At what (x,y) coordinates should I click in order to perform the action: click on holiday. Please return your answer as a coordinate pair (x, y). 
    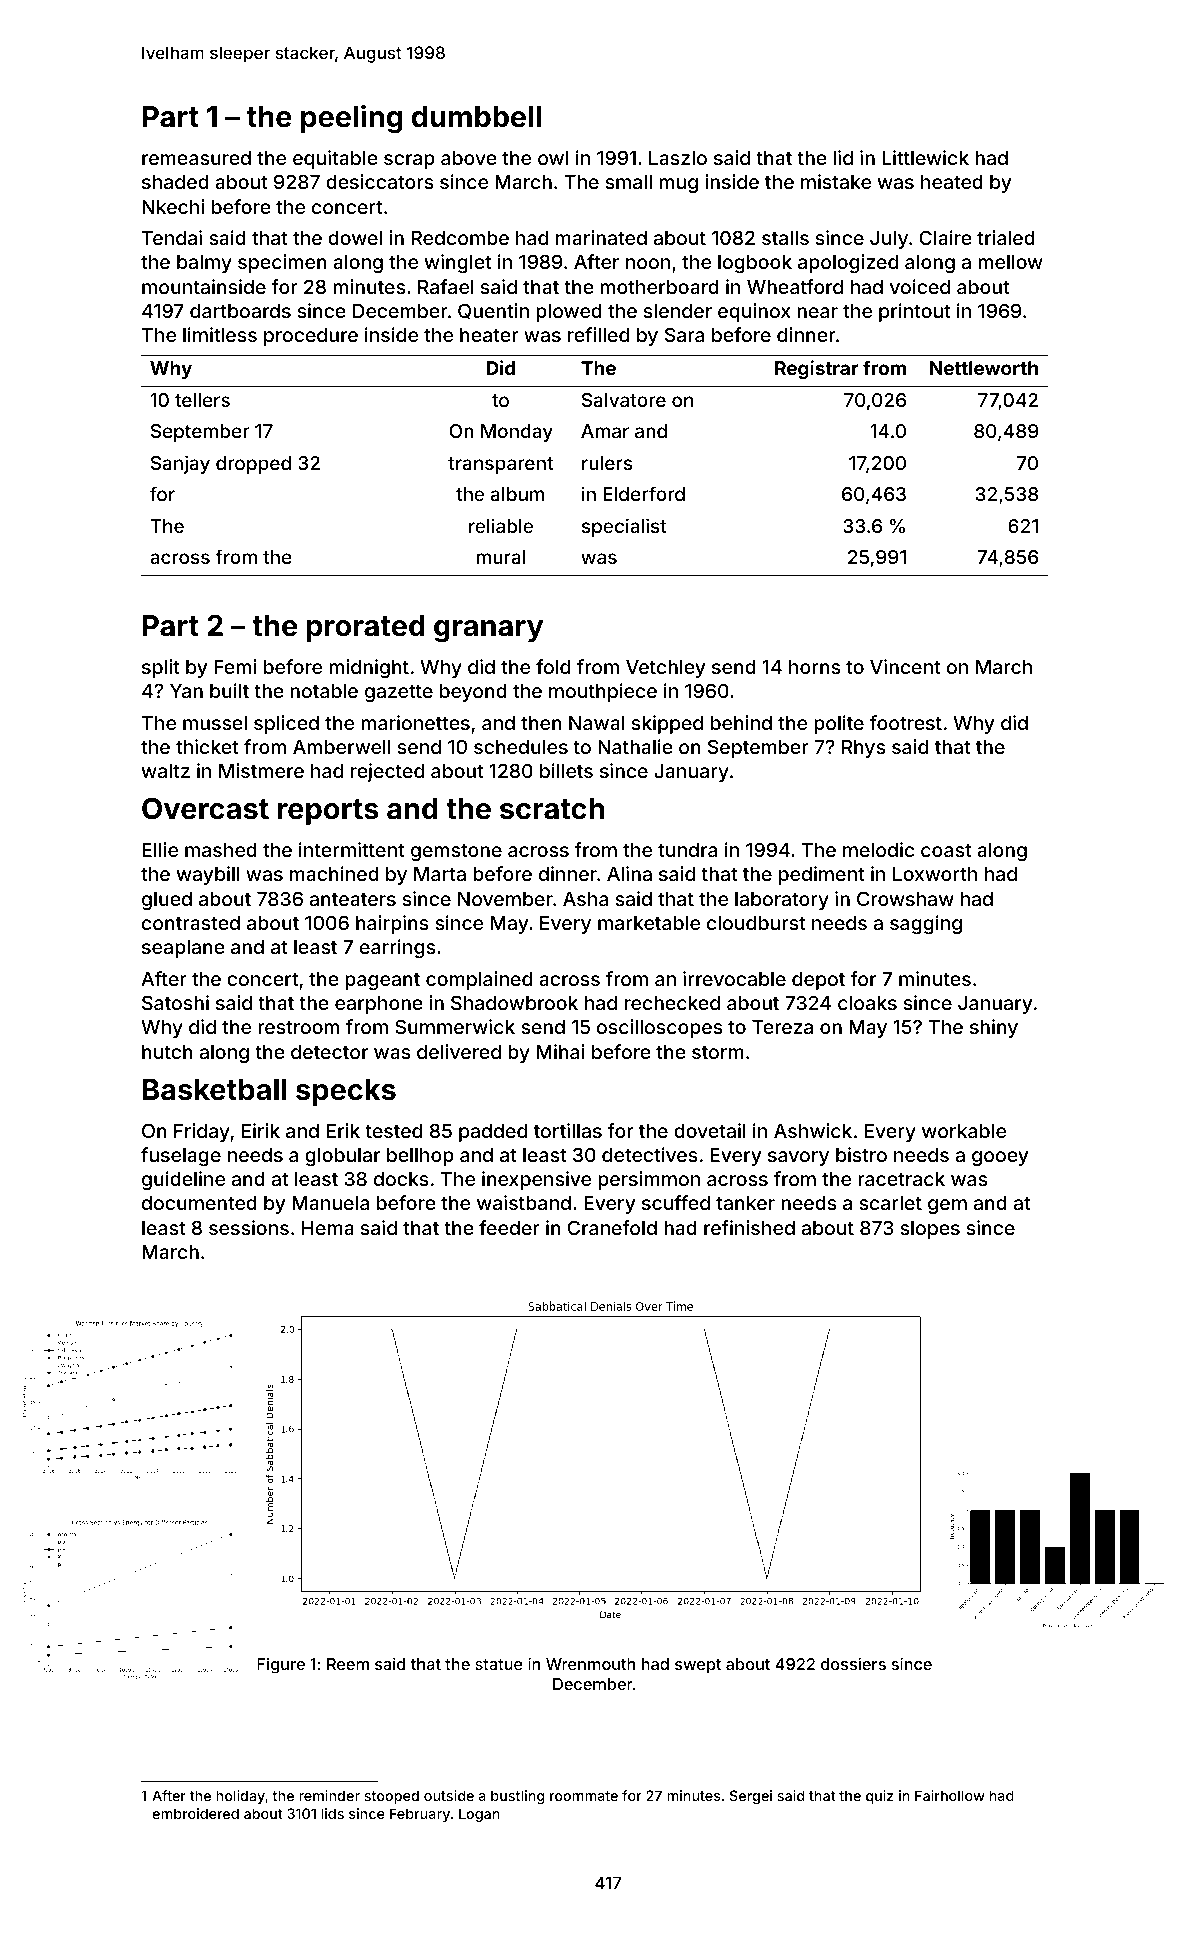
    Looking at the image, I should click on (240, 1797).
